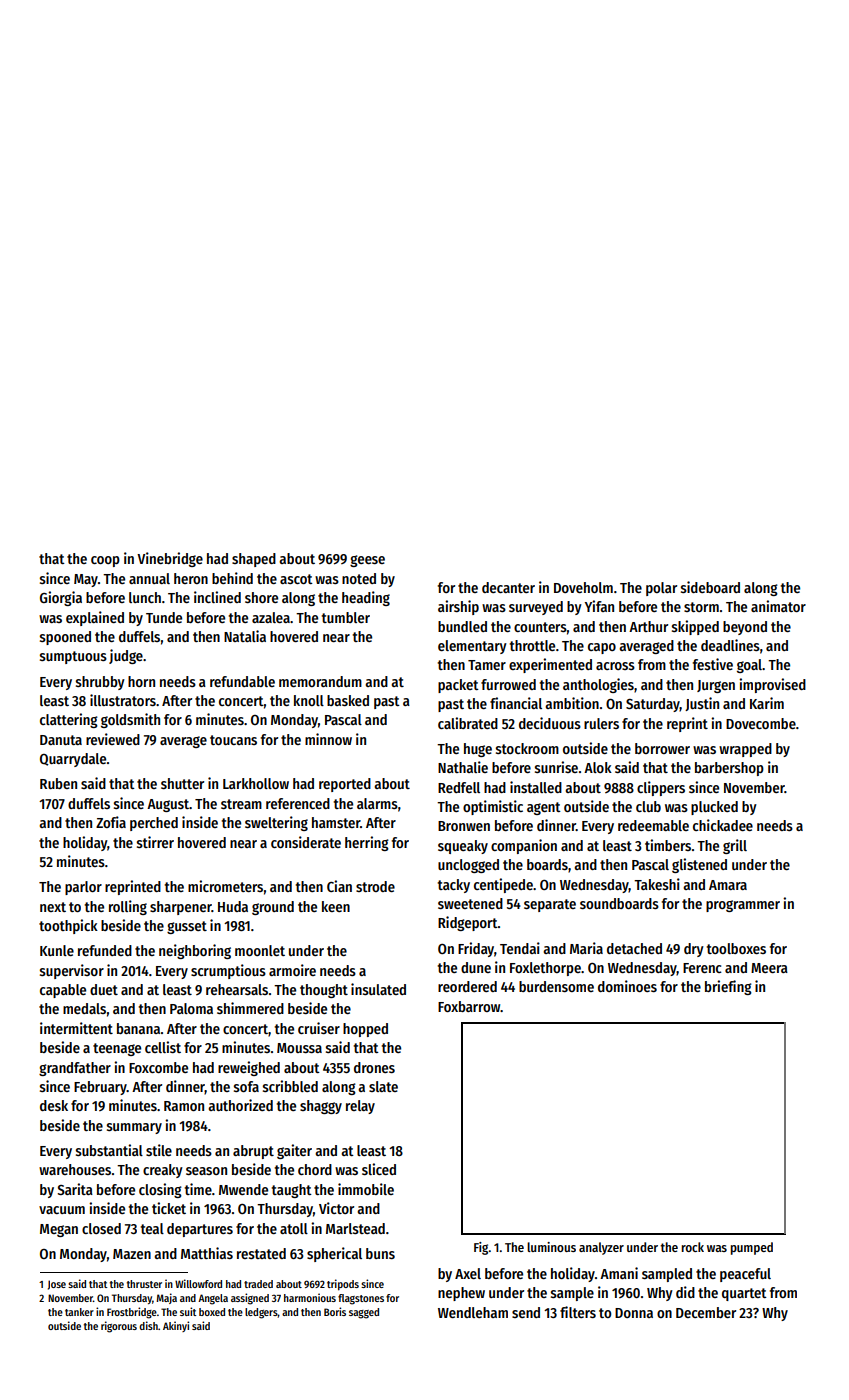 The height and width of the screenshot is (1400, 849). Describe the element at coordinates (365, 1030) in the screenshot. I see `hopped` at that location.
